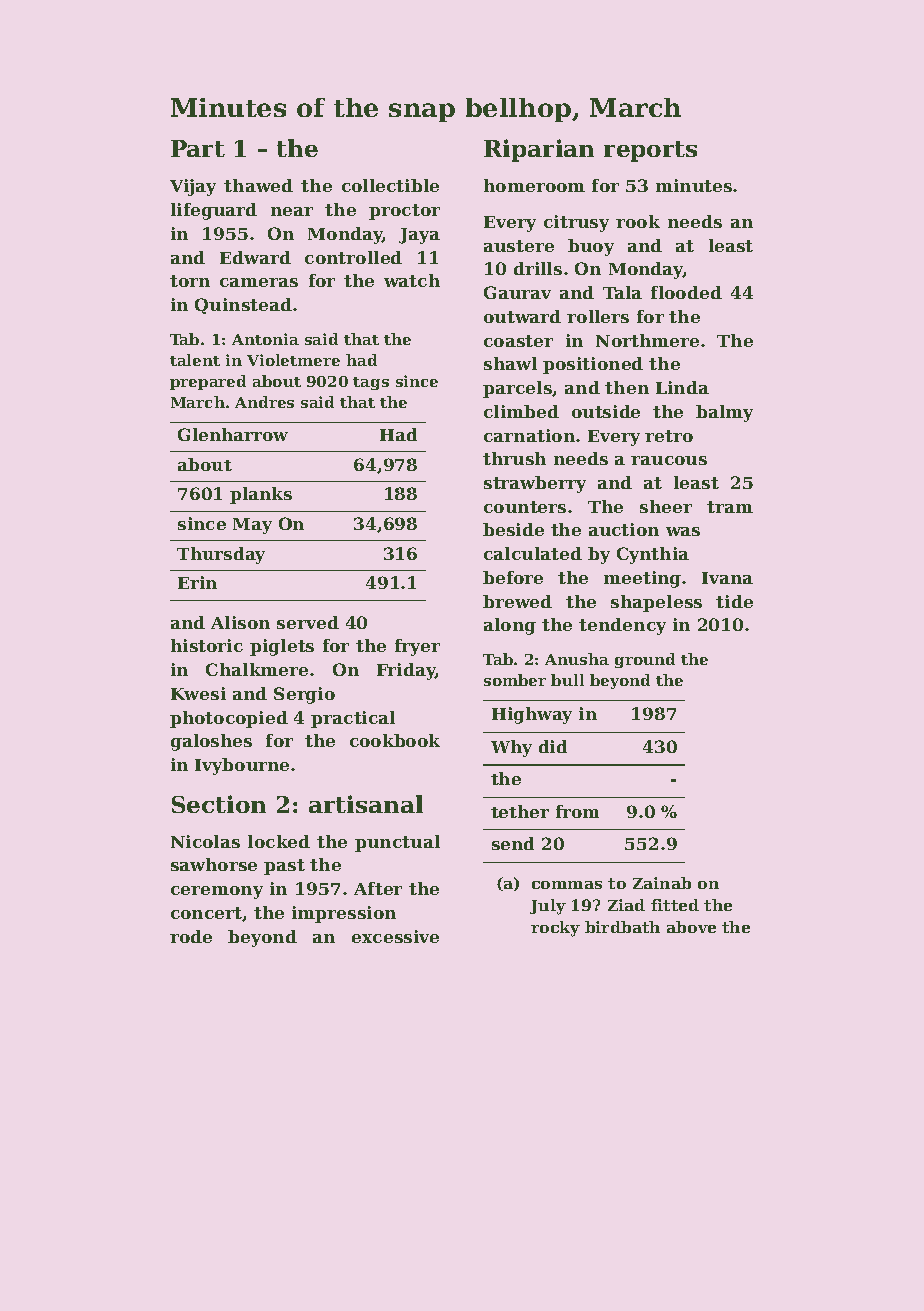 This document has height=1311, width=924. Describe the element at coordinates (522, 316) in the document. I see `outward` at that location.
